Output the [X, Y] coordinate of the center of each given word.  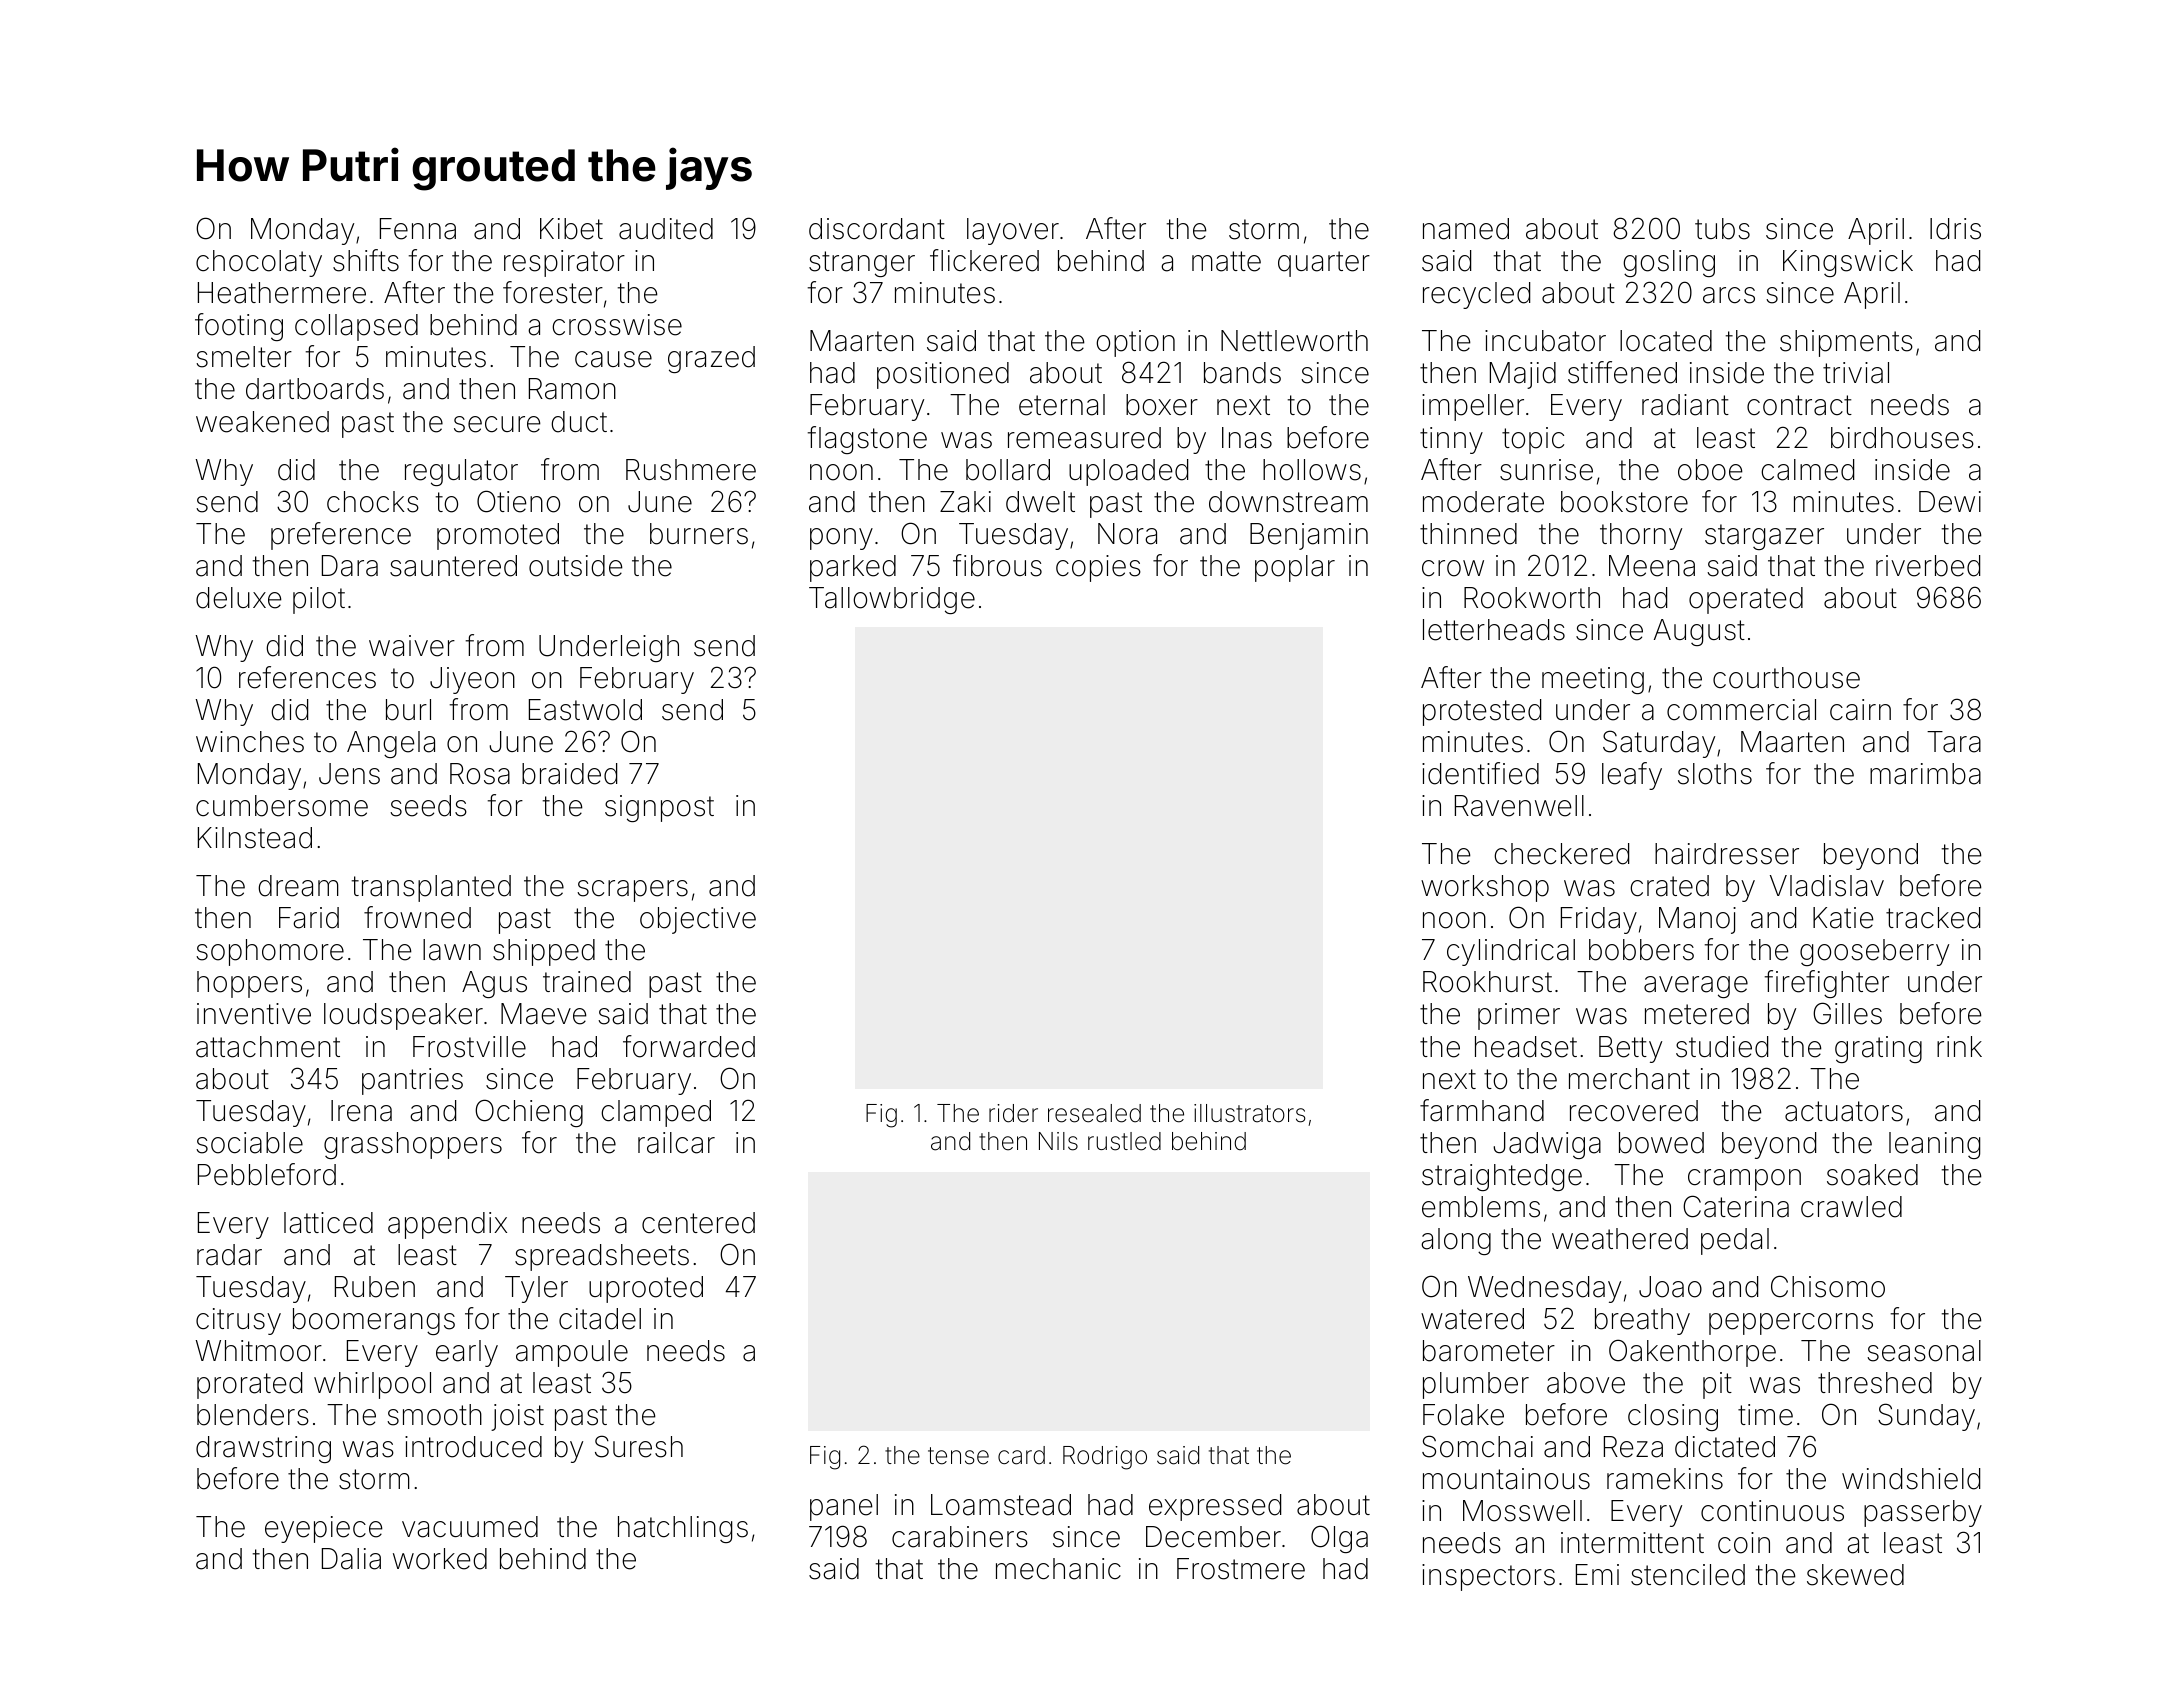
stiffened [1622, 372]
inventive [254, 1014]
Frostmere [1241, 1569]
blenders [253, 1415]
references [307, 677]
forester [553, 292]
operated [1746, 600]
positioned [943, 375]
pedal [1735, 1241]
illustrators [1250, 1113]
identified [1480, 773]
